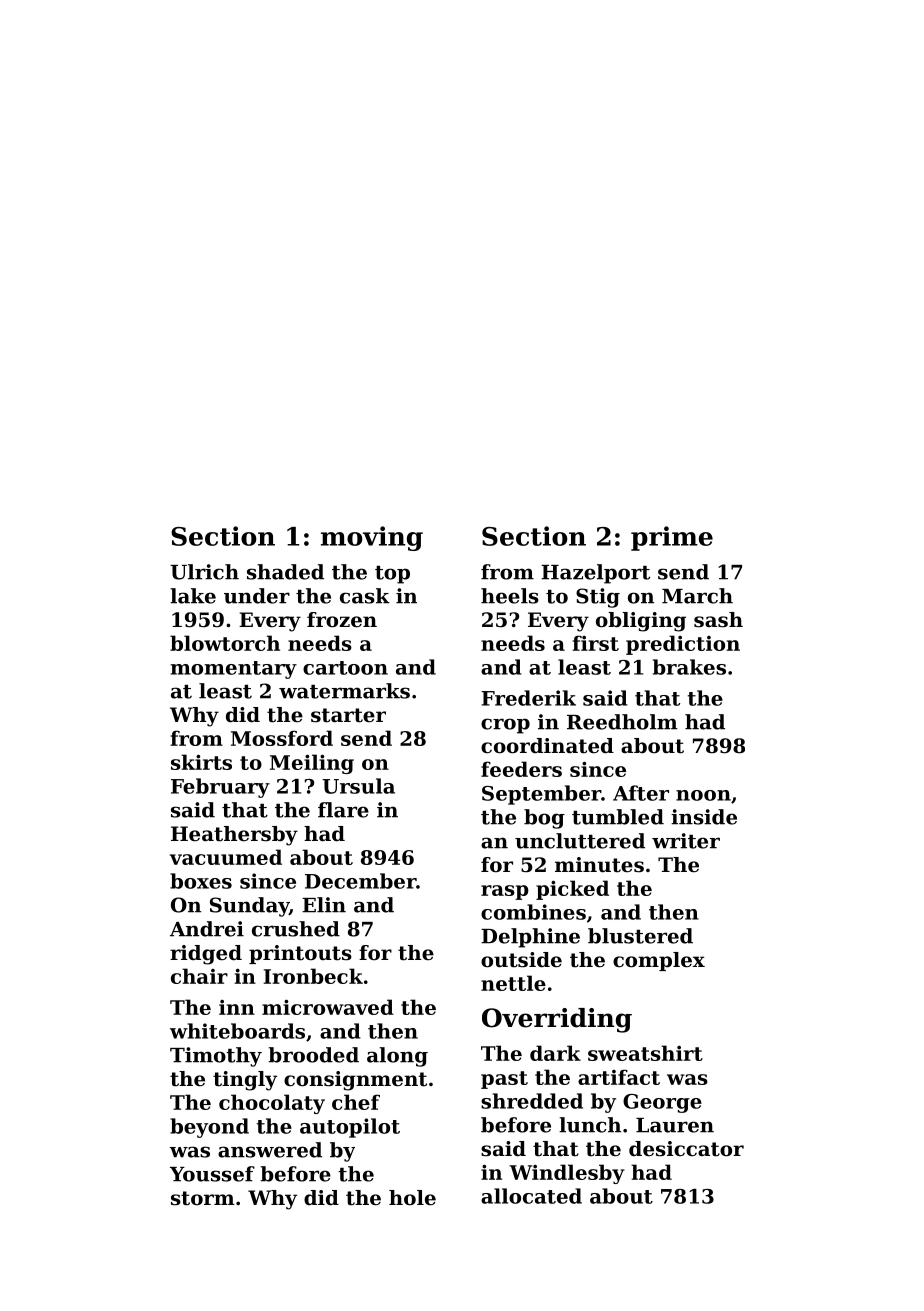 The height and width of the screenshot is (1311, 924). I want to click on under, so click(257, 596).
